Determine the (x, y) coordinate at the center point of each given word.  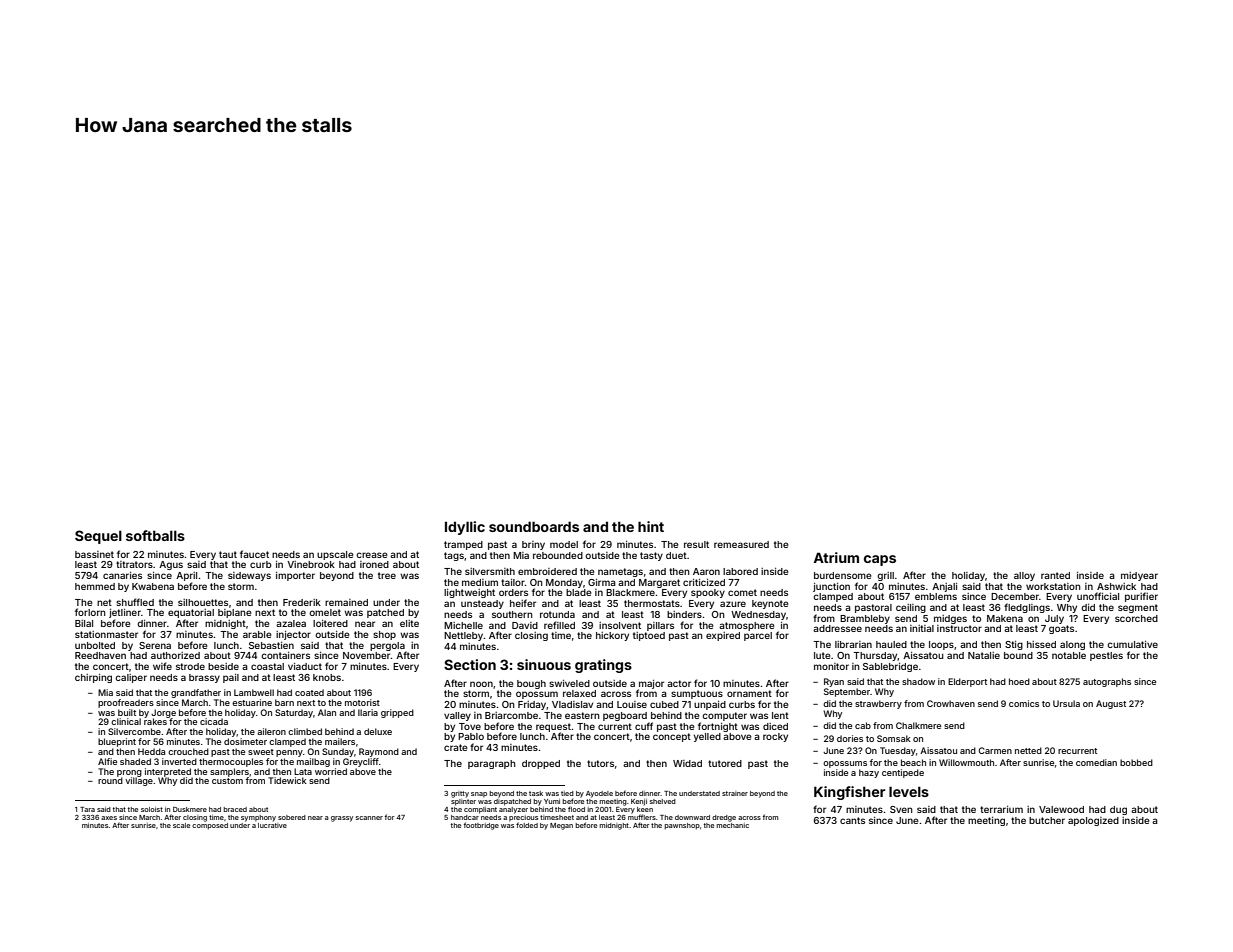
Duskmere (190, 809)
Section (470, 664)
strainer (735, 793)
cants (852, 820)
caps (880, 560)
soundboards (534, 526)
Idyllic (465, 528)
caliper (131, 678)
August (1111, 704)
